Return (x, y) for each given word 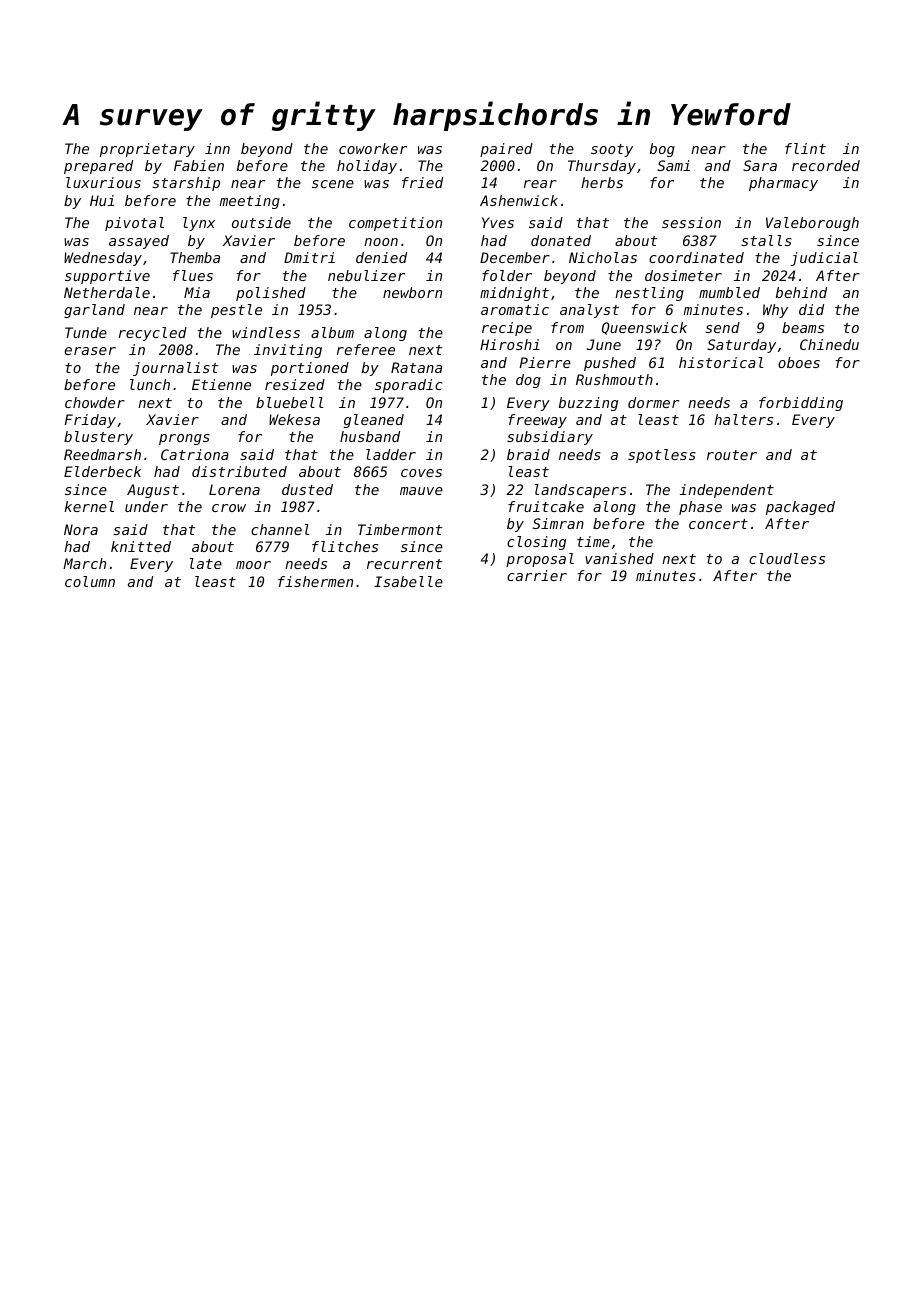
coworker (373, 148)
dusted (307, 489)
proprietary (147, 150)
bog (662, 150)
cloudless (787, 558)
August (153, 491)
